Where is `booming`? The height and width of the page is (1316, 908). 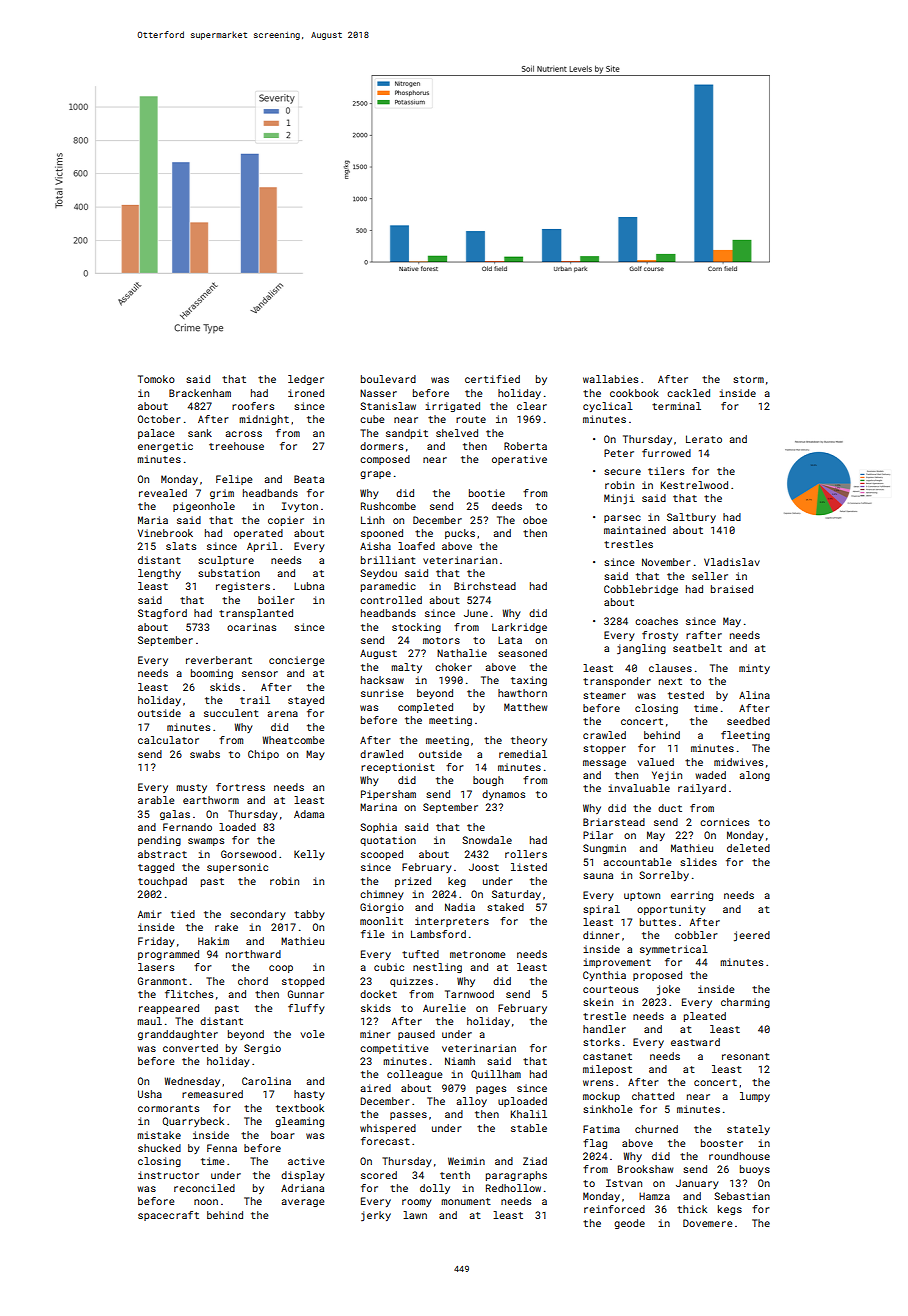 booming is located at coordinates (212, 674).
